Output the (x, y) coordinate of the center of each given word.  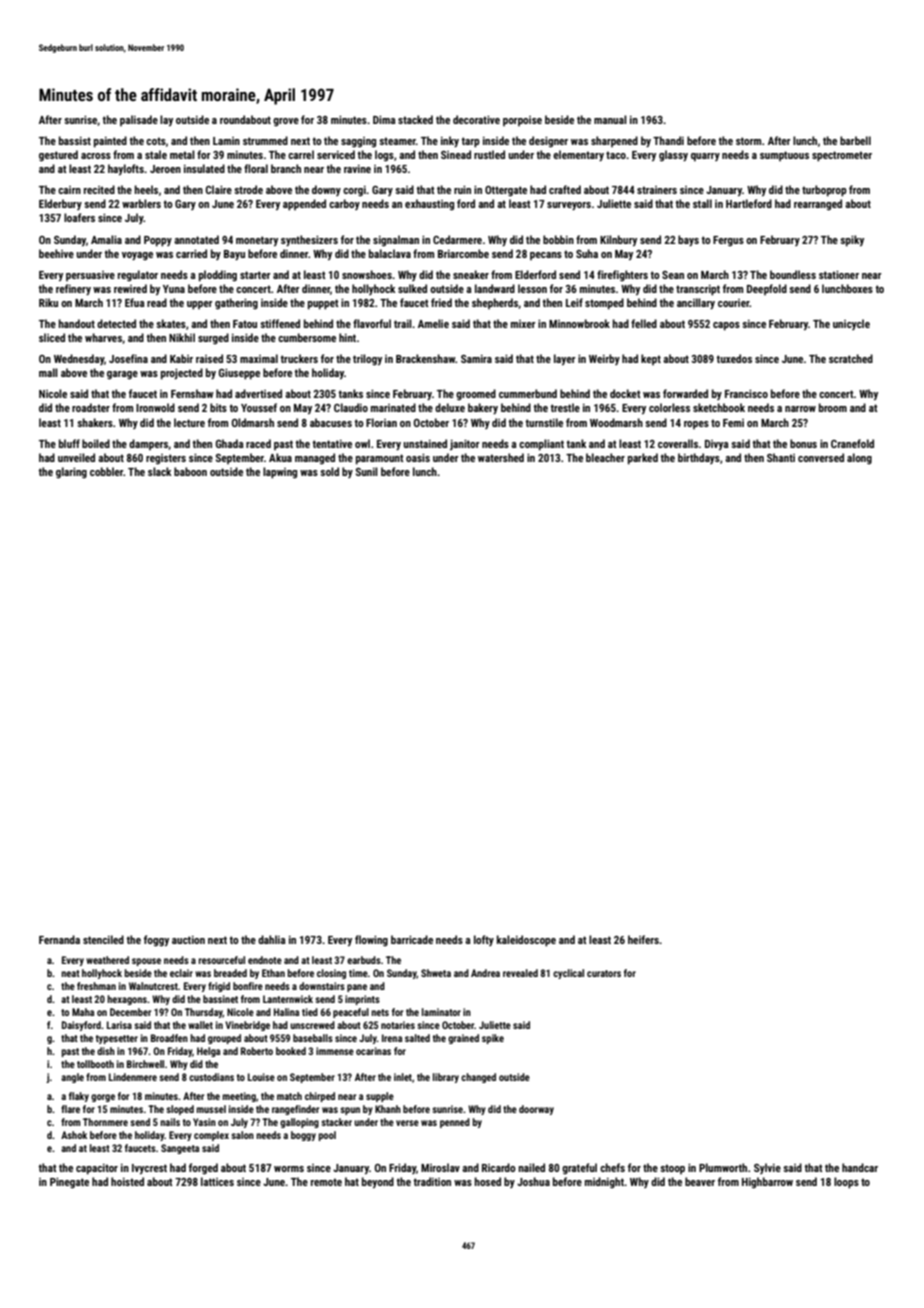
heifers (643, 939)
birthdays (699, 458)
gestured (58, 156)
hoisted (127, 1181)
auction (188, 940)
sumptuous (784, 156)
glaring (71, 473)
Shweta (436, 973)
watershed (501, 457)
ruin (462, 190)
